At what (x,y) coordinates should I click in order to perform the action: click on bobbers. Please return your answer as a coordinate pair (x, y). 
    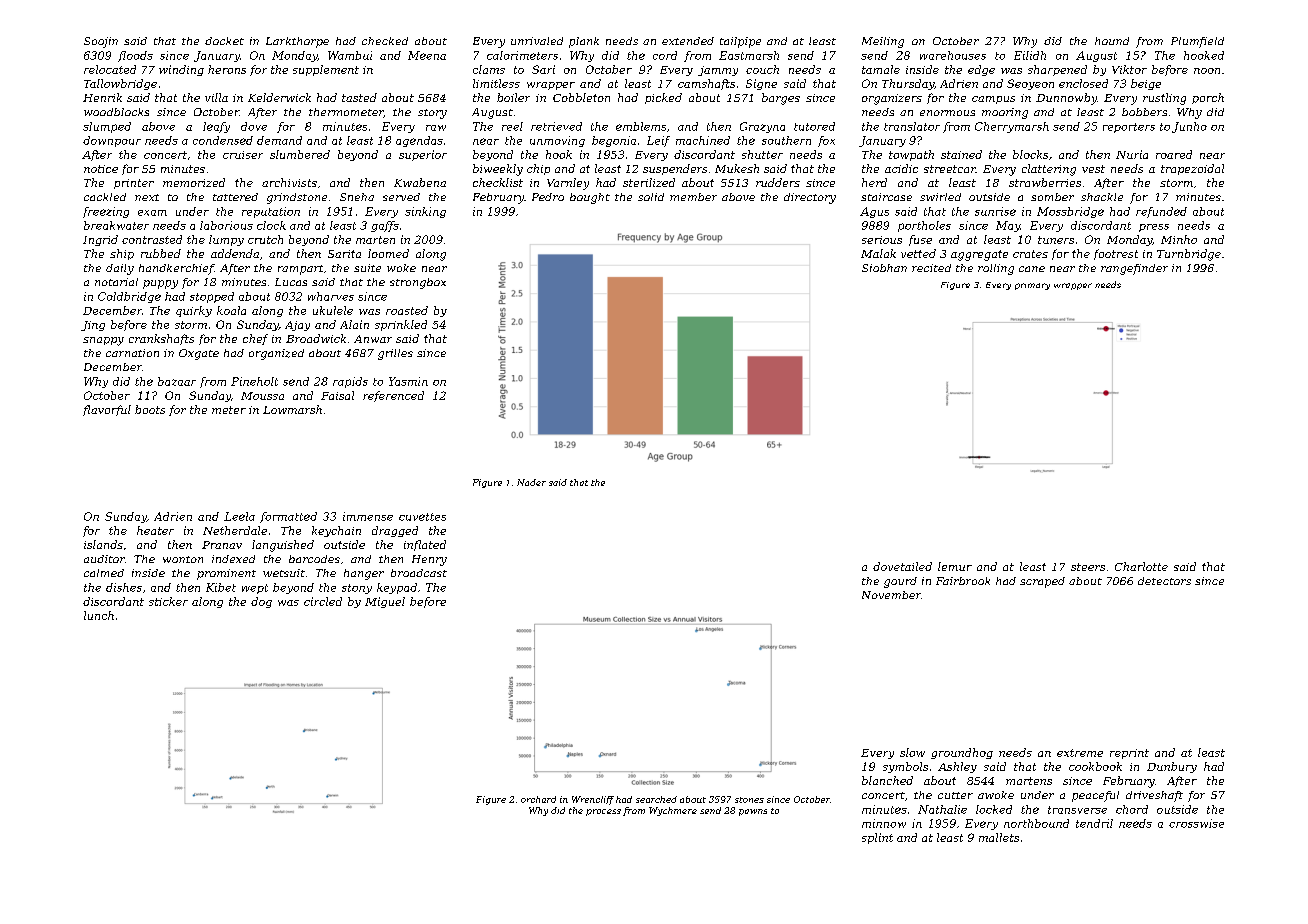
    Looking at the image, I should click on (1144, 112).
